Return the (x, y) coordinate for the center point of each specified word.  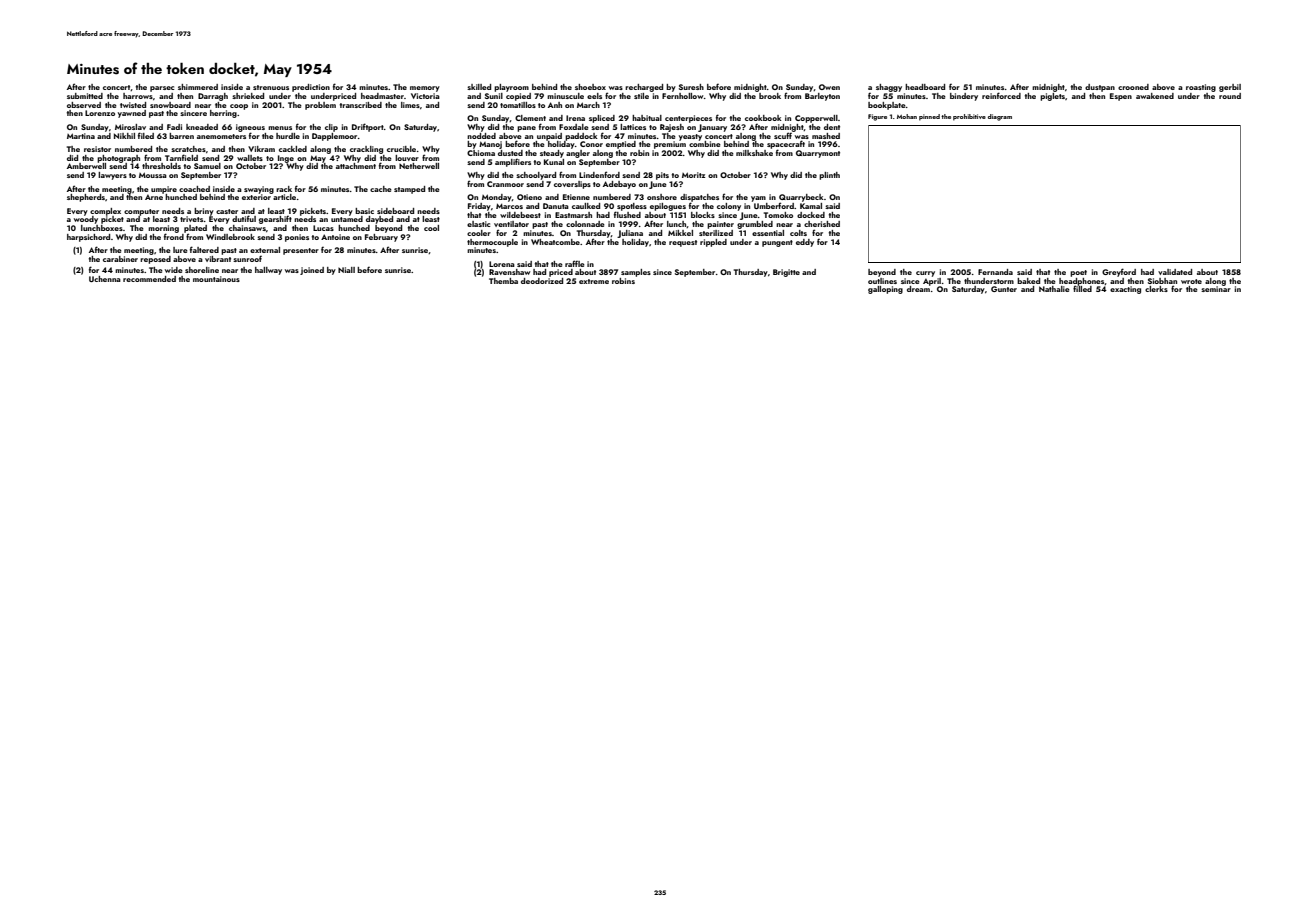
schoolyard (536, 176)
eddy (805, 243)
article (284, 197)
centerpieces (688, 119)
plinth (829, 176)
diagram (1000, 117)
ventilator (511, 224)
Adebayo (619, 185)
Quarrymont (818, 154)
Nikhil (124, 136)
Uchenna (105, 279)
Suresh (691, 87)
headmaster (382, 96)
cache (381, 189)
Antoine (335, 237)
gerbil (1230, 88)
